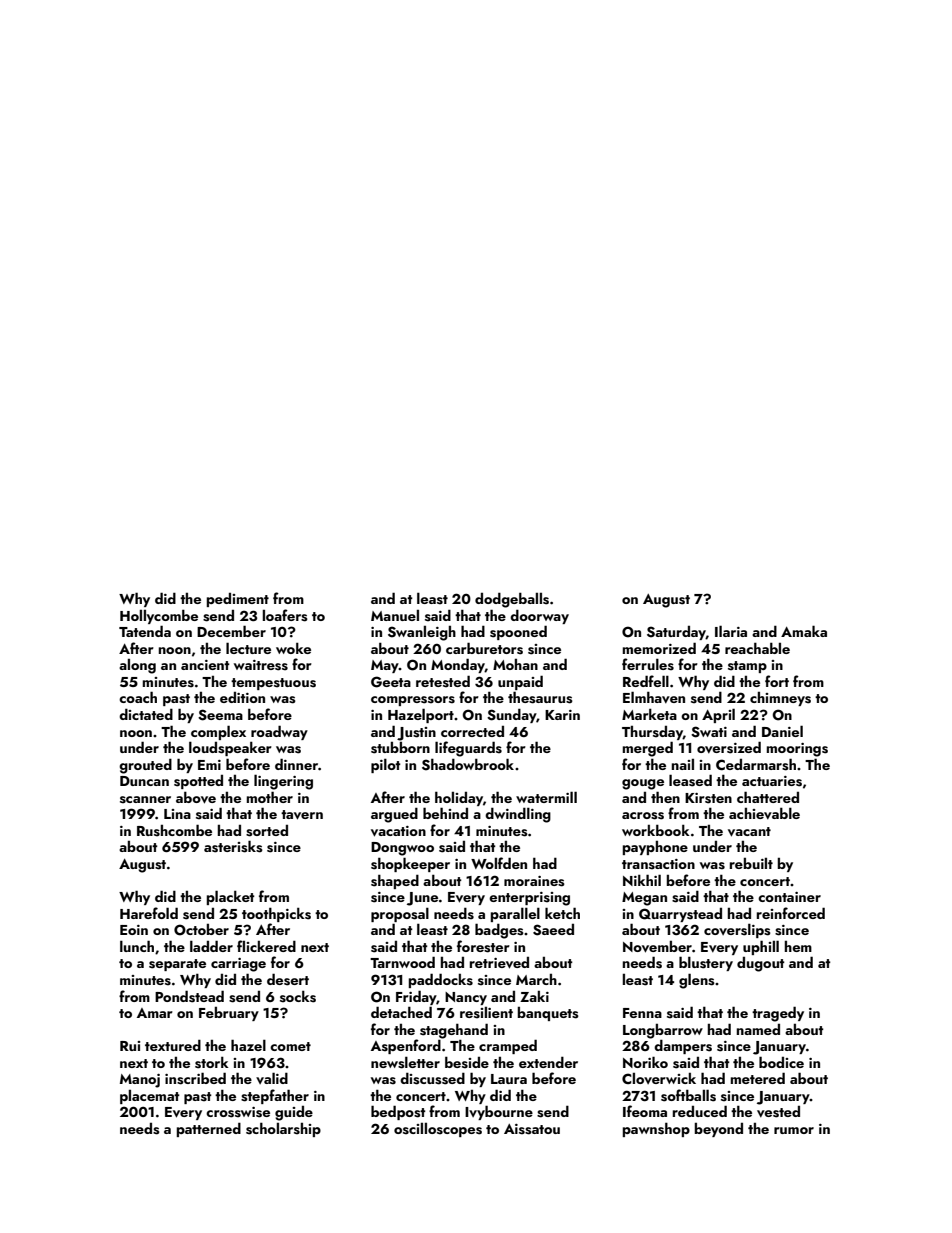 The width and height of the document is (952, 1233). What do you see at coordinates (137, 946) in the document?
I see `lunch` at bounding box center [137, 946].
